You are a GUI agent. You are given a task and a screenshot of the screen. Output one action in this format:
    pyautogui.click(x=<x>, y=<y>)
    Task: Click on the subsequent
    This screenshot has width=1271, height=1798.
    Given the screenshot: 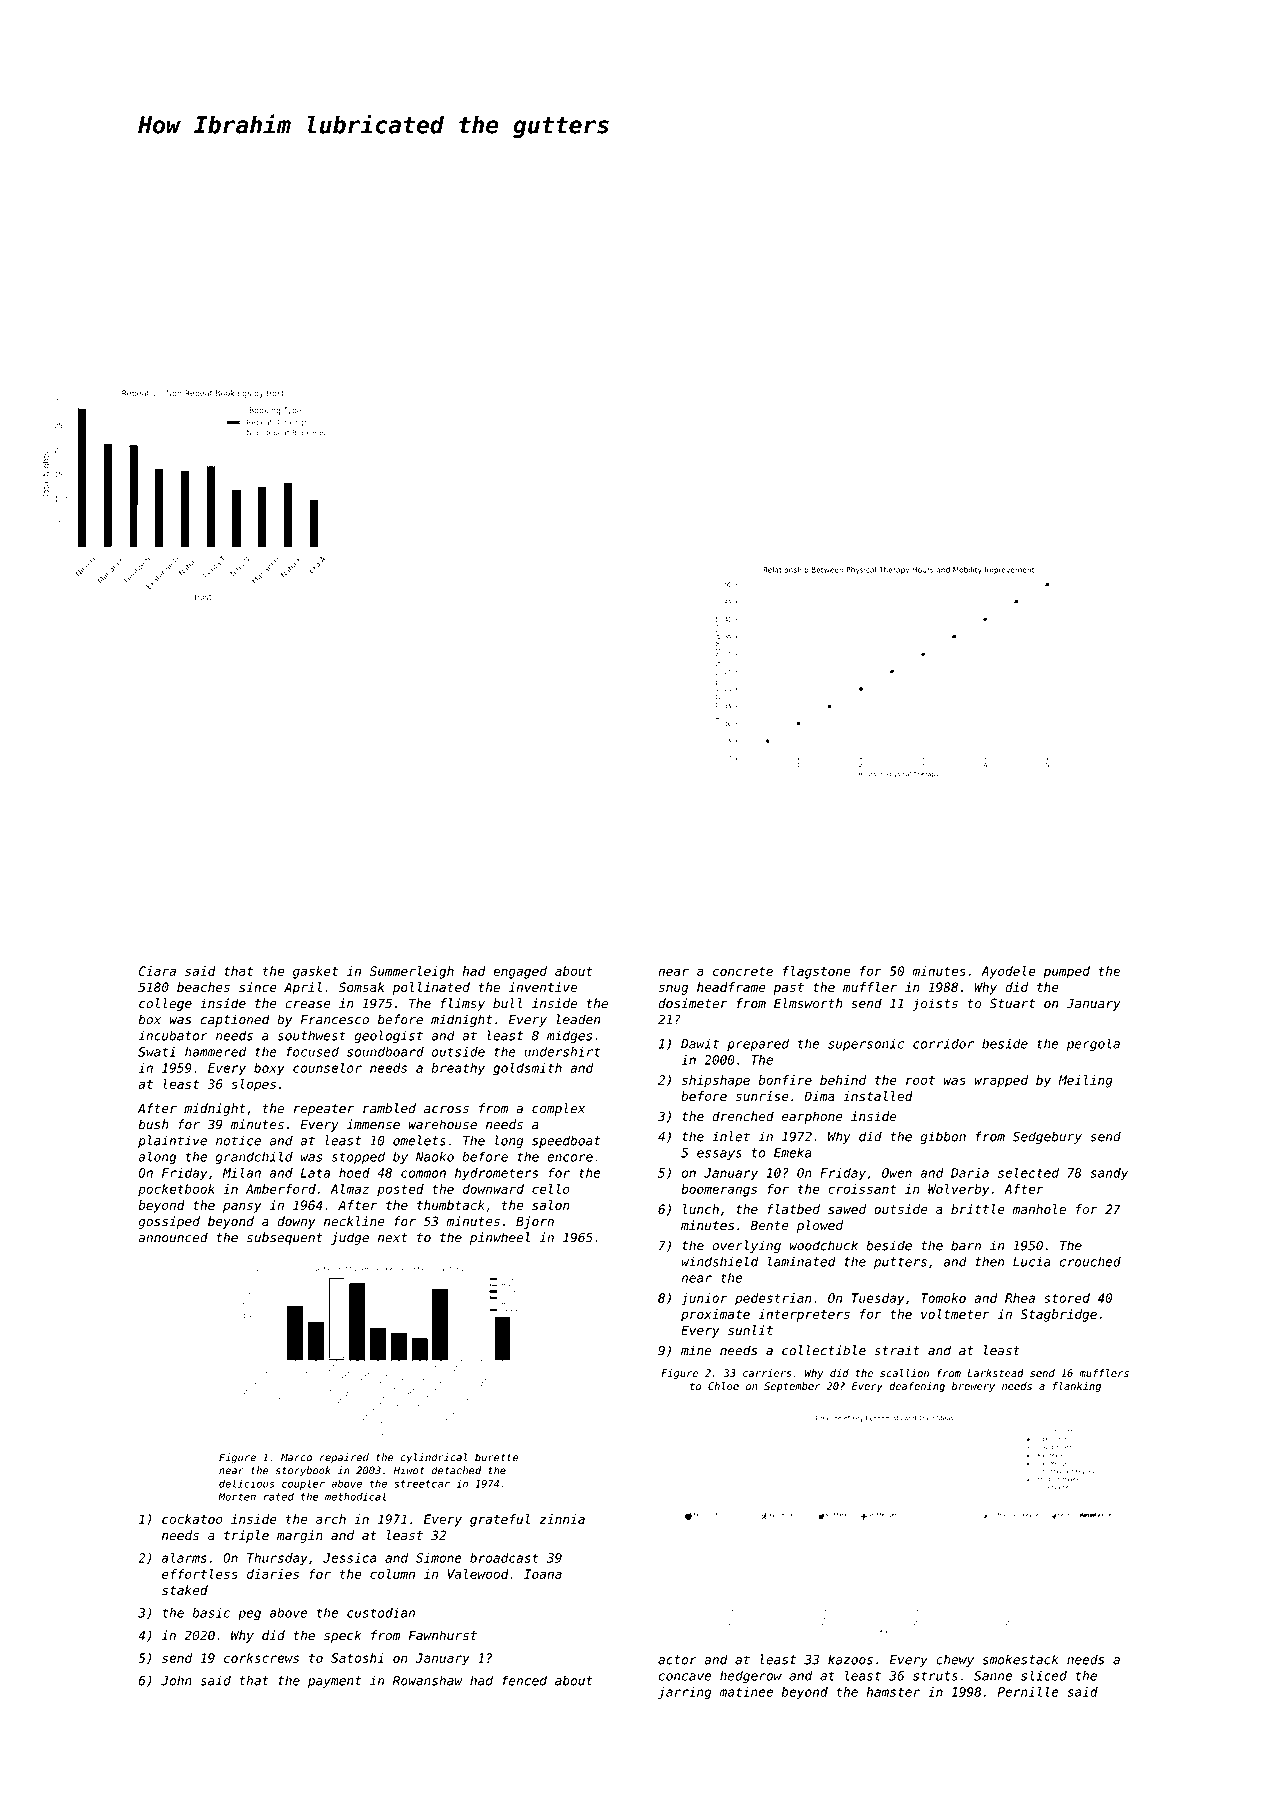 What is the action you would take?
    pyautogui.click(x=285, y=1238)
